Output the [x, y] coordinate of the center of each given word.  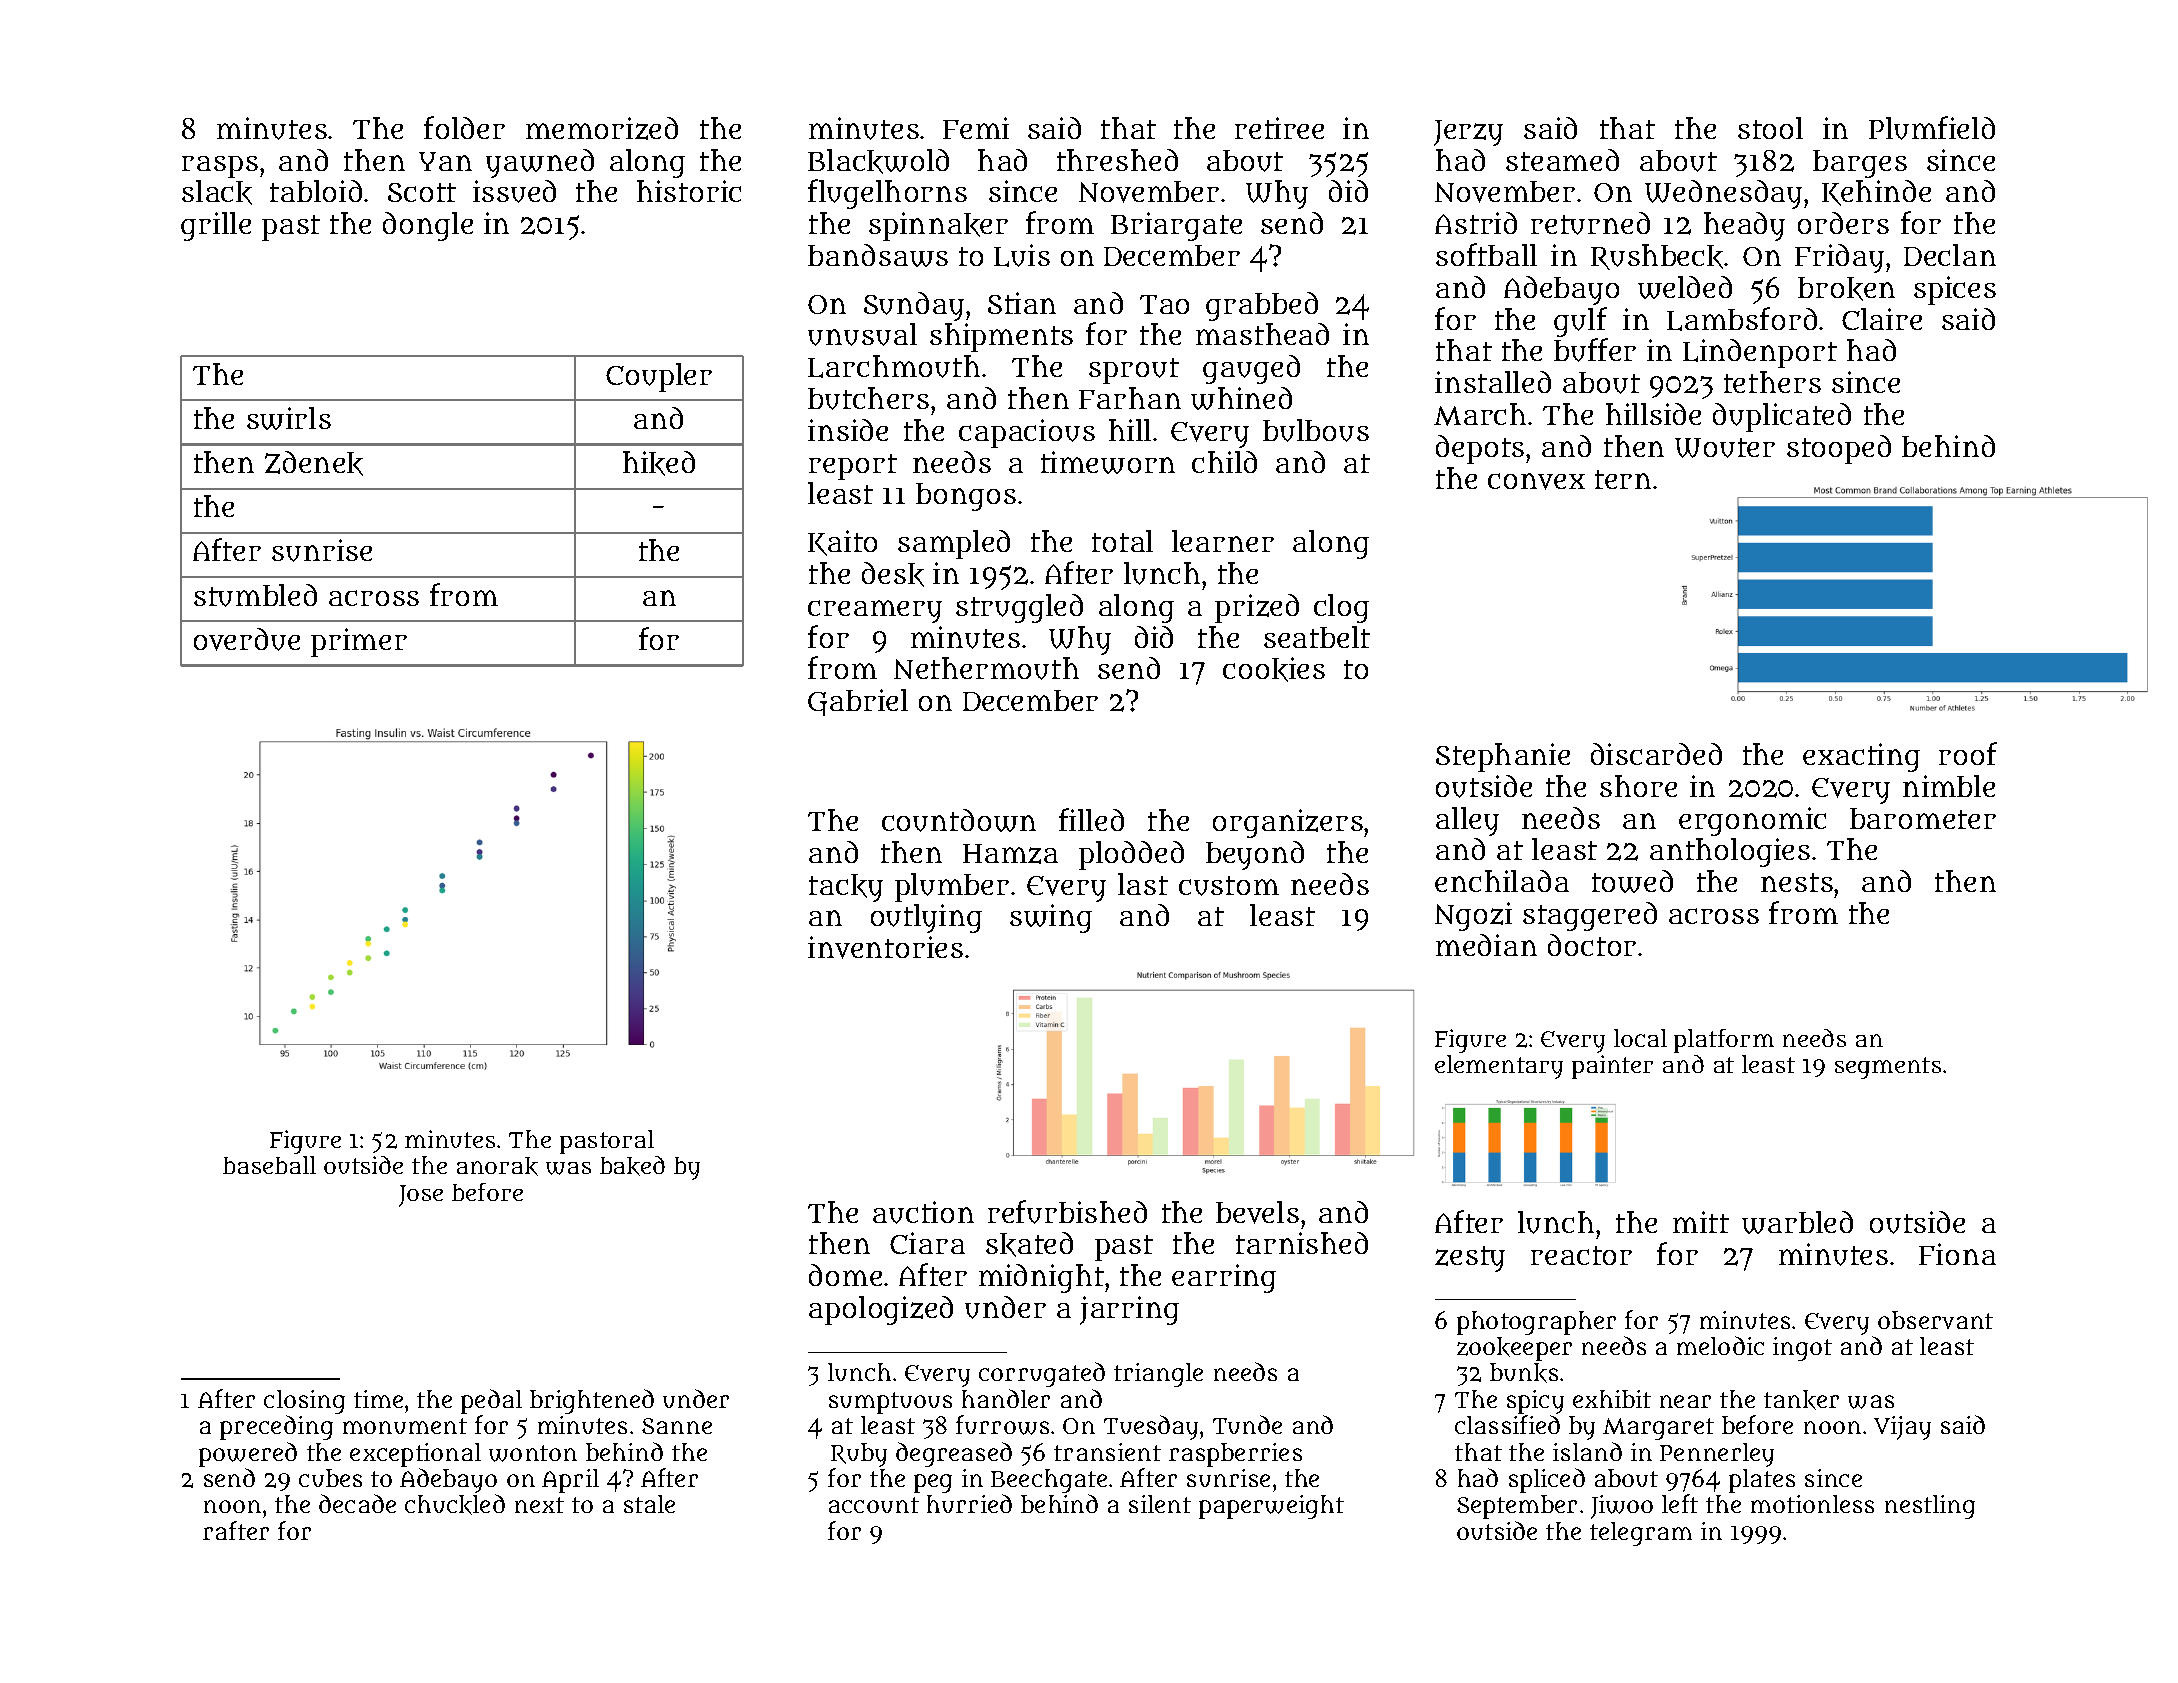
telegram [1641, 1534]
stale [649, 1504]
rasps [220, 167]
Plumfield [1932, 128]
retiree [1279, 128]
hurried [969, 1503]
